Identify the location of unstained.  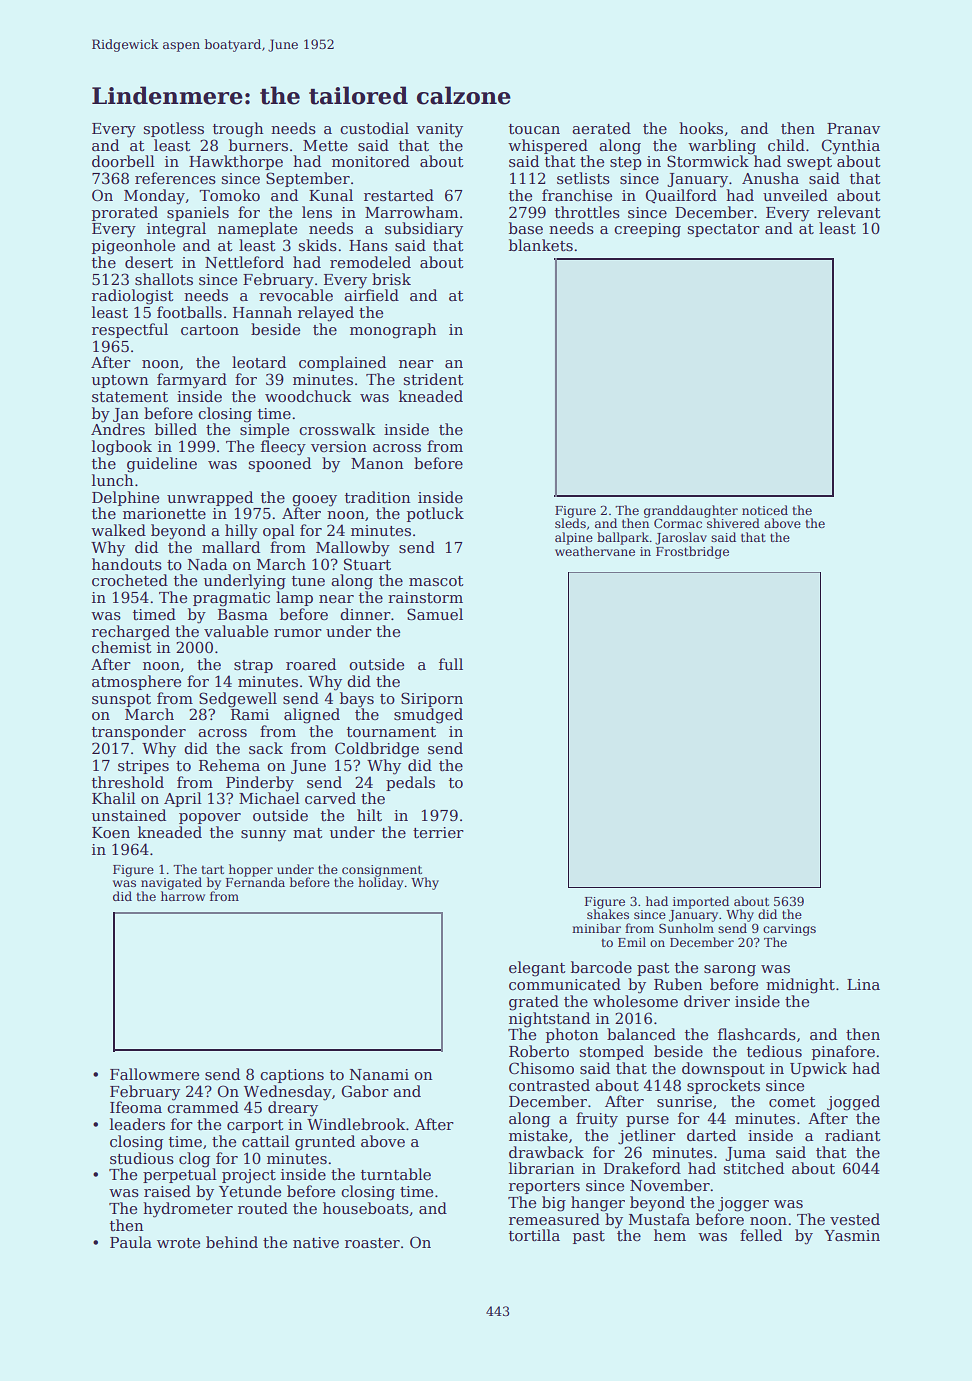
(129, 815).
